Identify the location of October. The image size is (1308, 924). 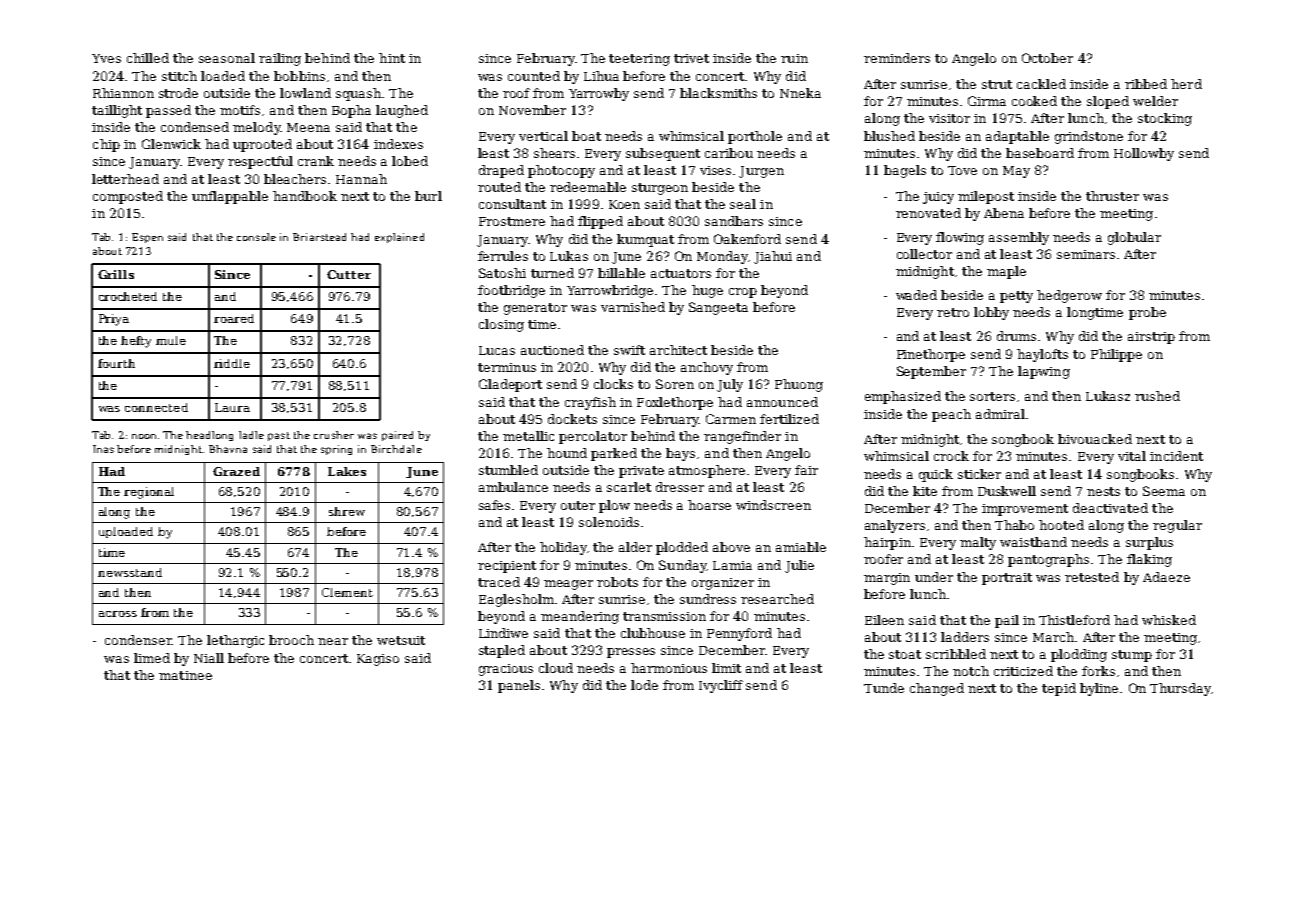
(1047, 58).
